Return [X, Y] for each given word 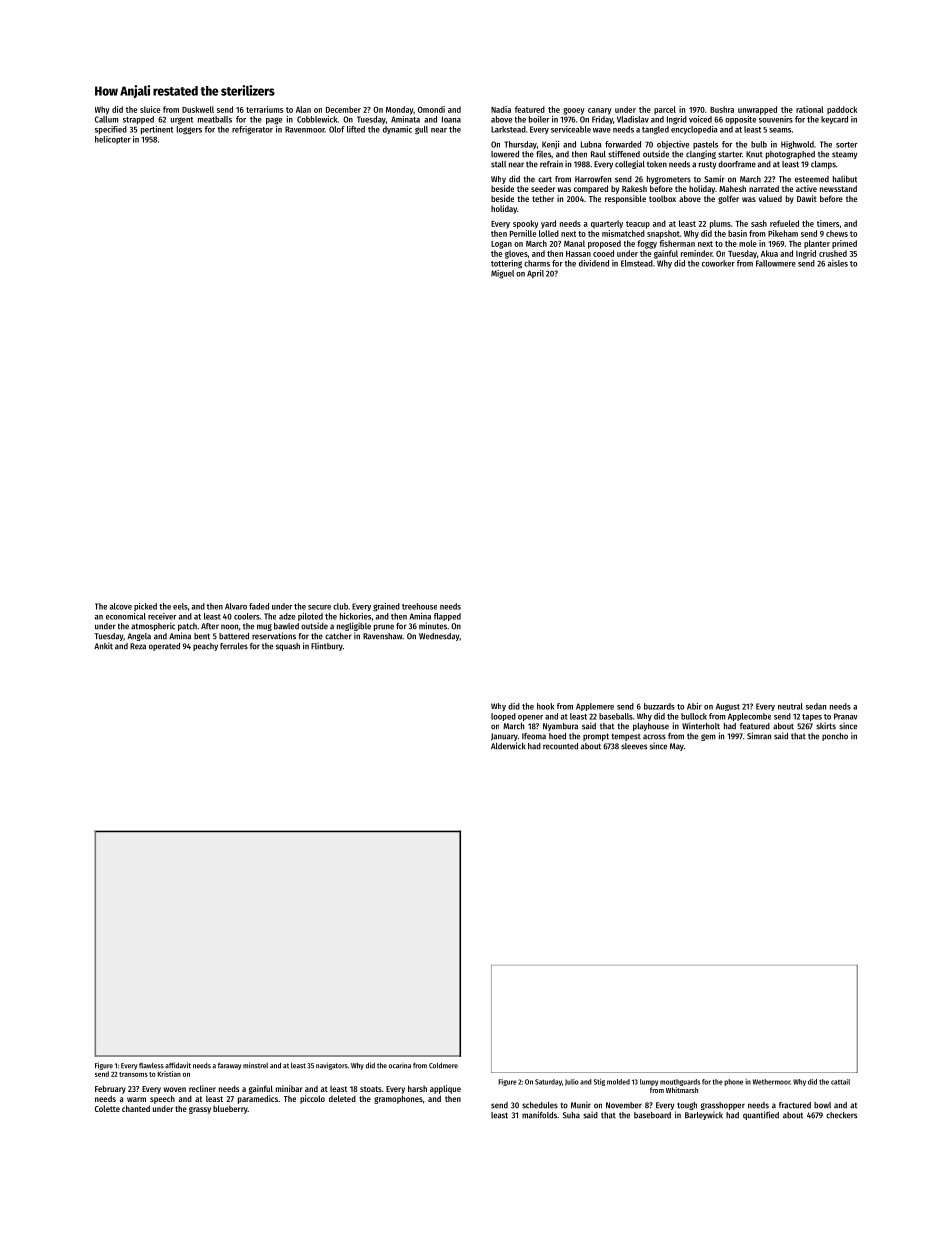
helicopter [113, 140]
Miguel [502, 274]
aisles [838, 263]
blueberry [230, 1109]
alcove [121, 606]
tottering [506, 264]
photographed [790, 155]
